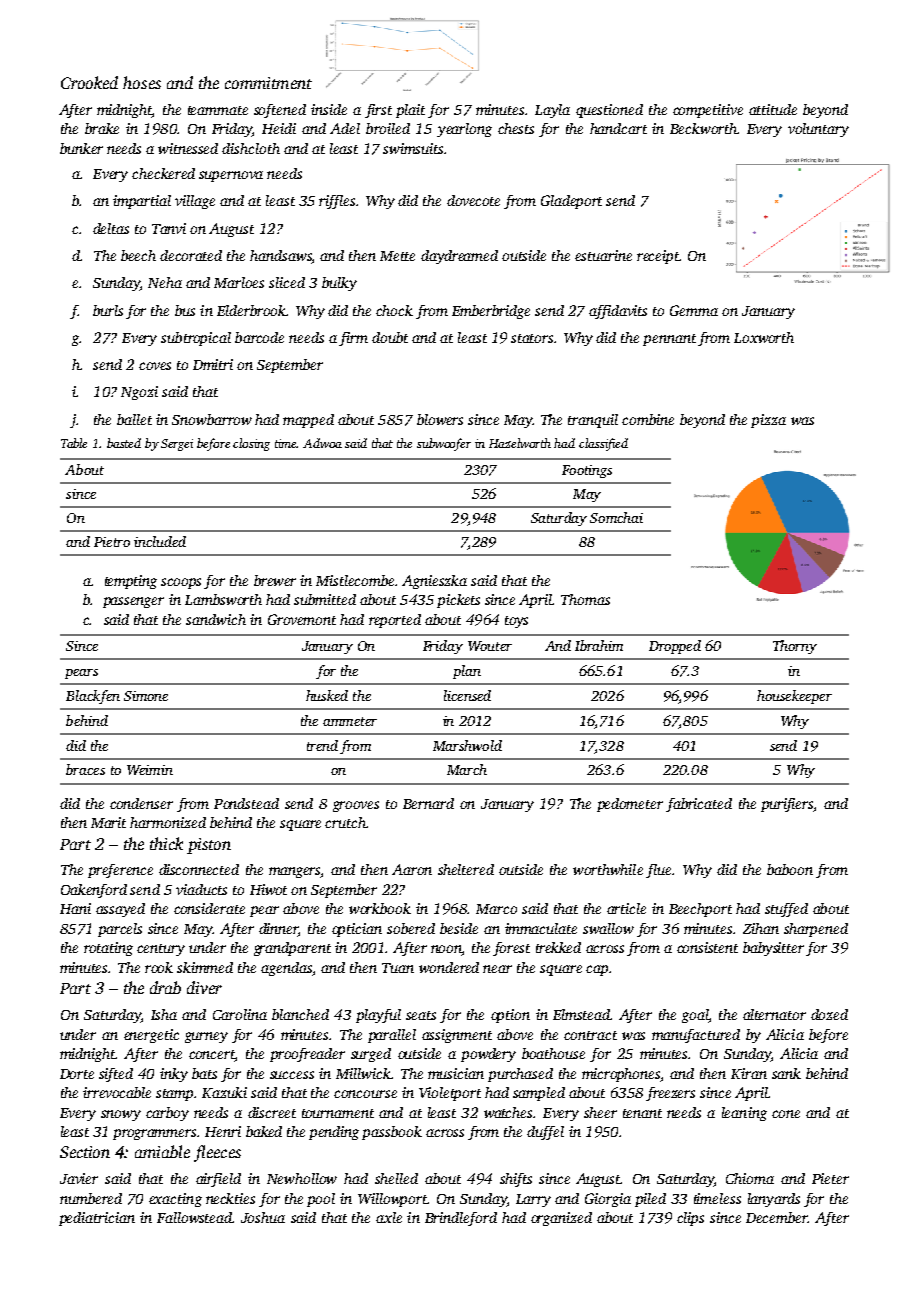 This screenshot has width=908, height=1316. I want to click on questioned, so click(609, 111).
